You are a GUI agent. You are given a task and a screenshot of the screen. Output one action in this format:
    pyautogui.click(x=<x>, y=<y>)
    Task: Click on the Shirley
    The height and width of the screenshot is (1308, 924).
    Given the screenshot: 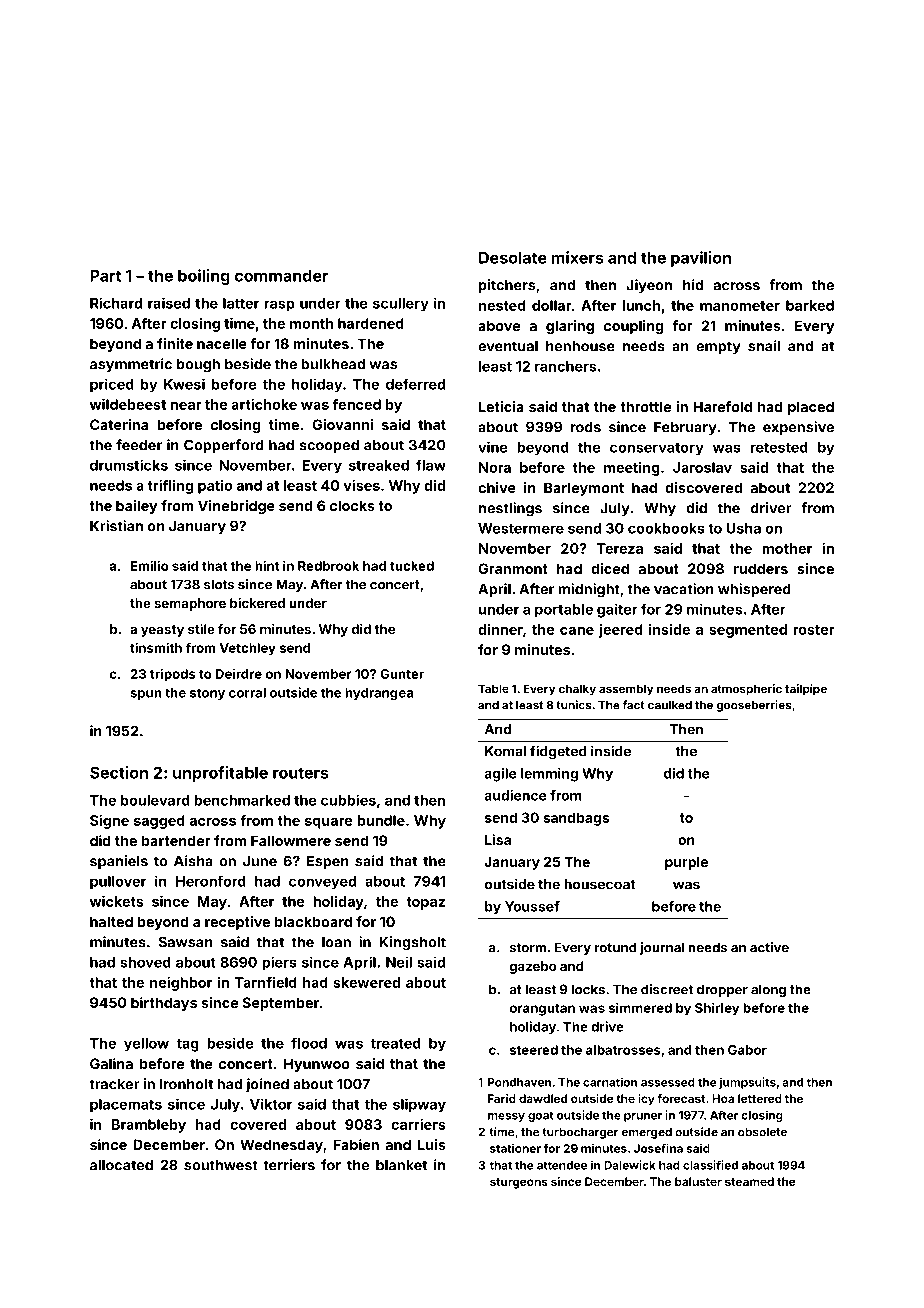 What is the action you would take?
    pyautogui.click(x=717, y=1009)
